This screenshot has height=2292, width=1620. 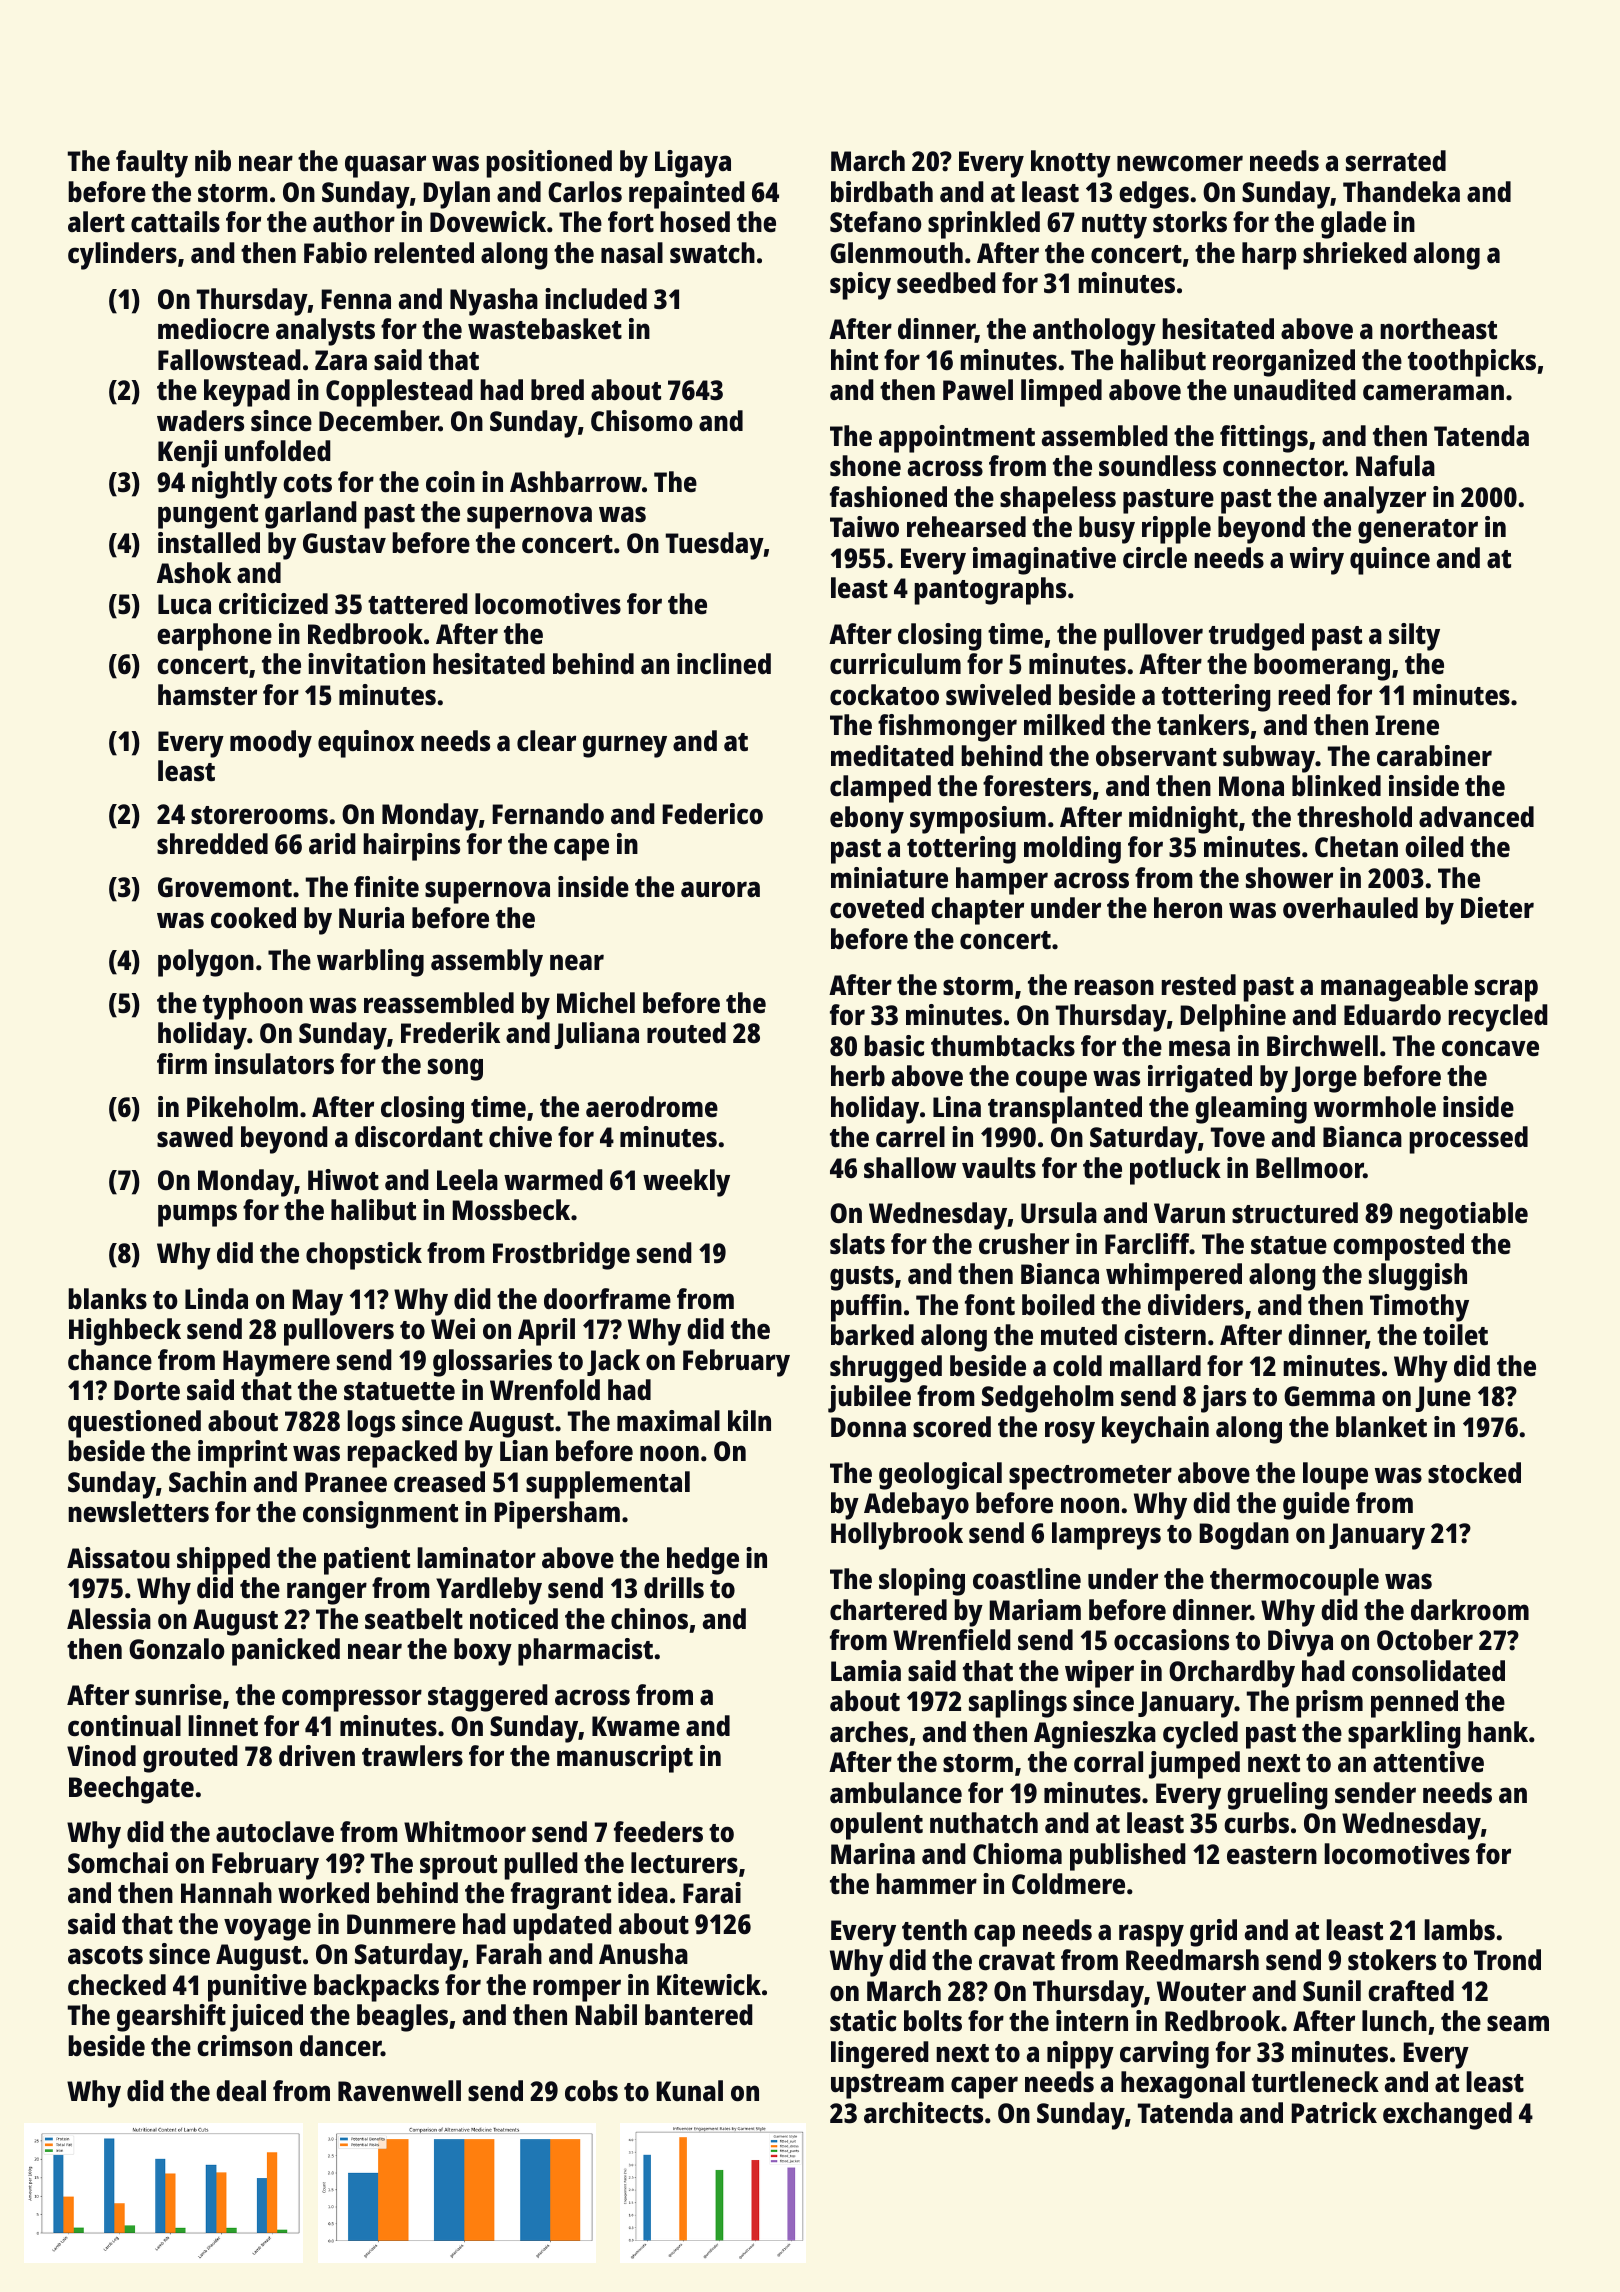 What do you see at coordinates (693, 164) in the screenshot?
I see `Ligaya` at bounding box center [693, 164].
